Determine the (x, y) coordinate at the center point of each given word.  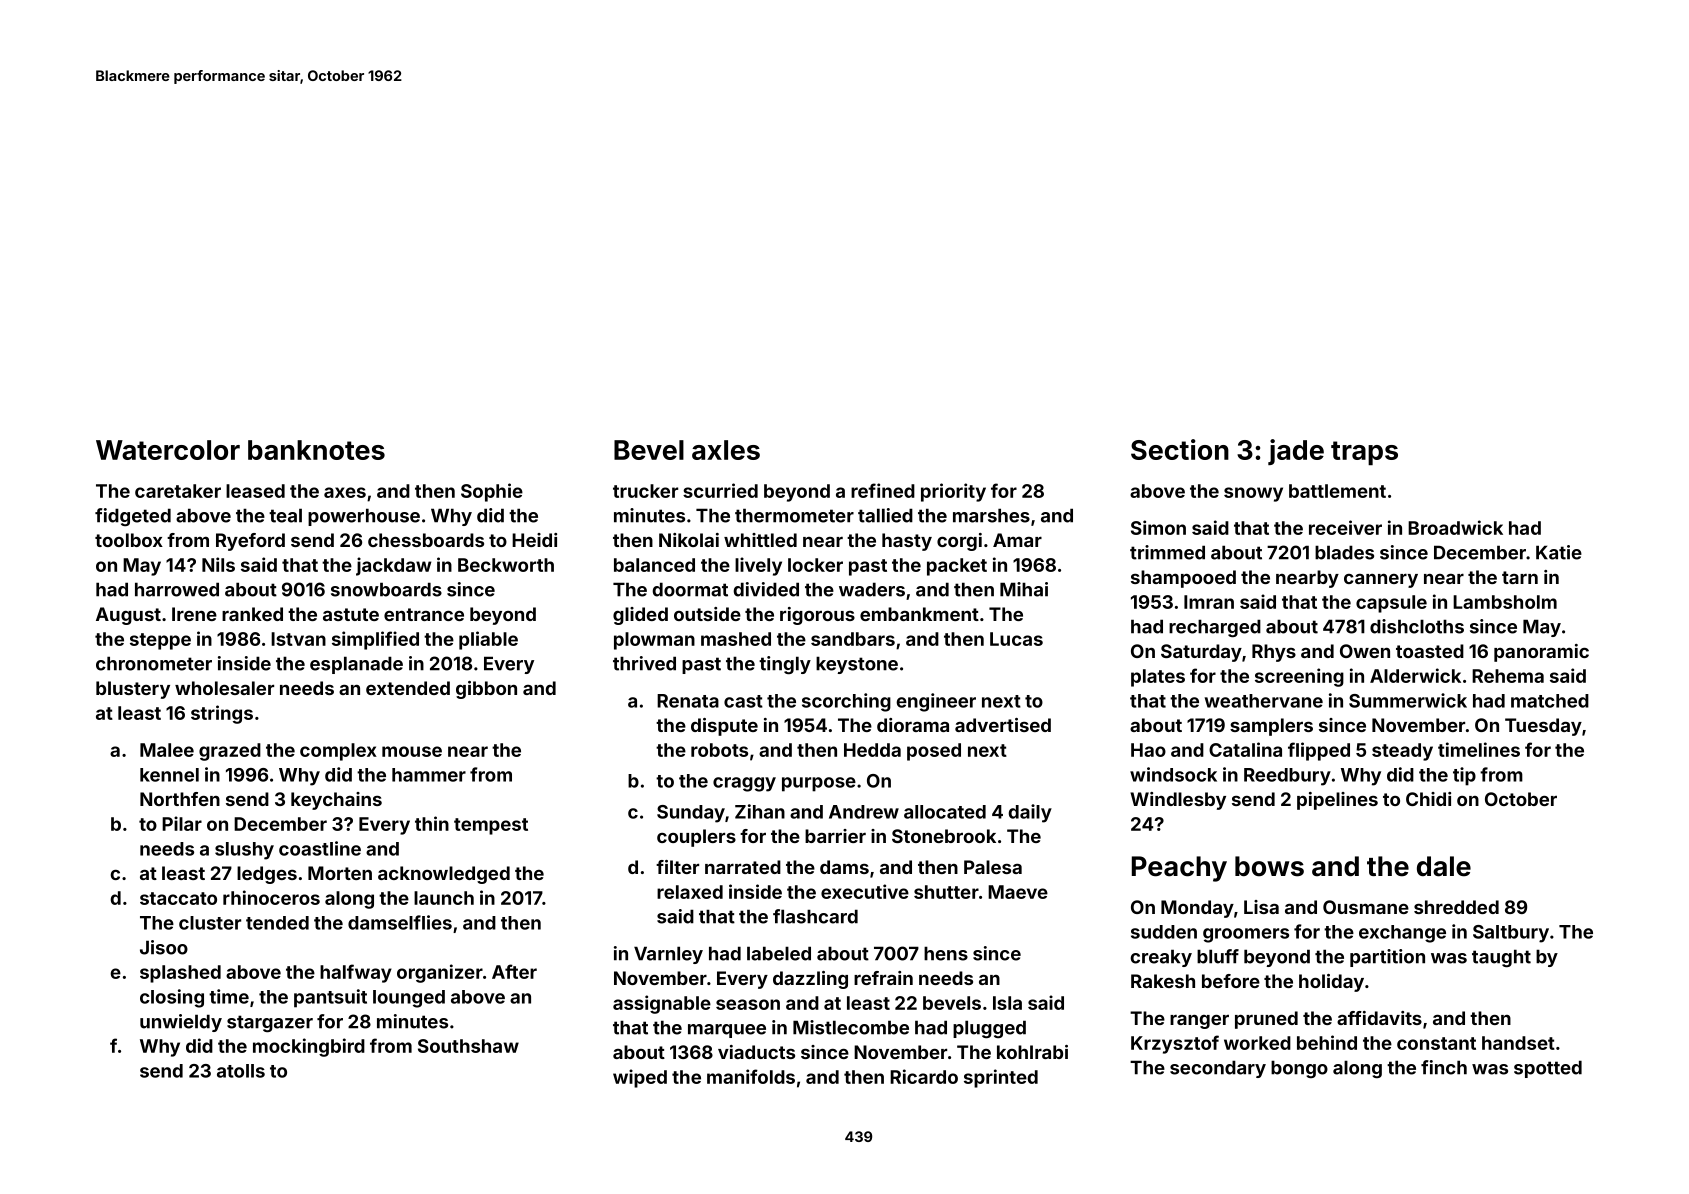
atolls (241, 1071)
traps (1364, 453)
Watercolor (168, 450)
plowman (654, 641)
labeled (779, 953)
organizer (440, 973)
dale (1444, 866)
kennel (169, 775)
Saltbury (1511, 934)
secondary (1218, 1069)
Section (1180, 449)
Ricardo (924, 1076)
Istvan (298, 639)
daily (1030, 813)
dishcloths (1417, 626)
